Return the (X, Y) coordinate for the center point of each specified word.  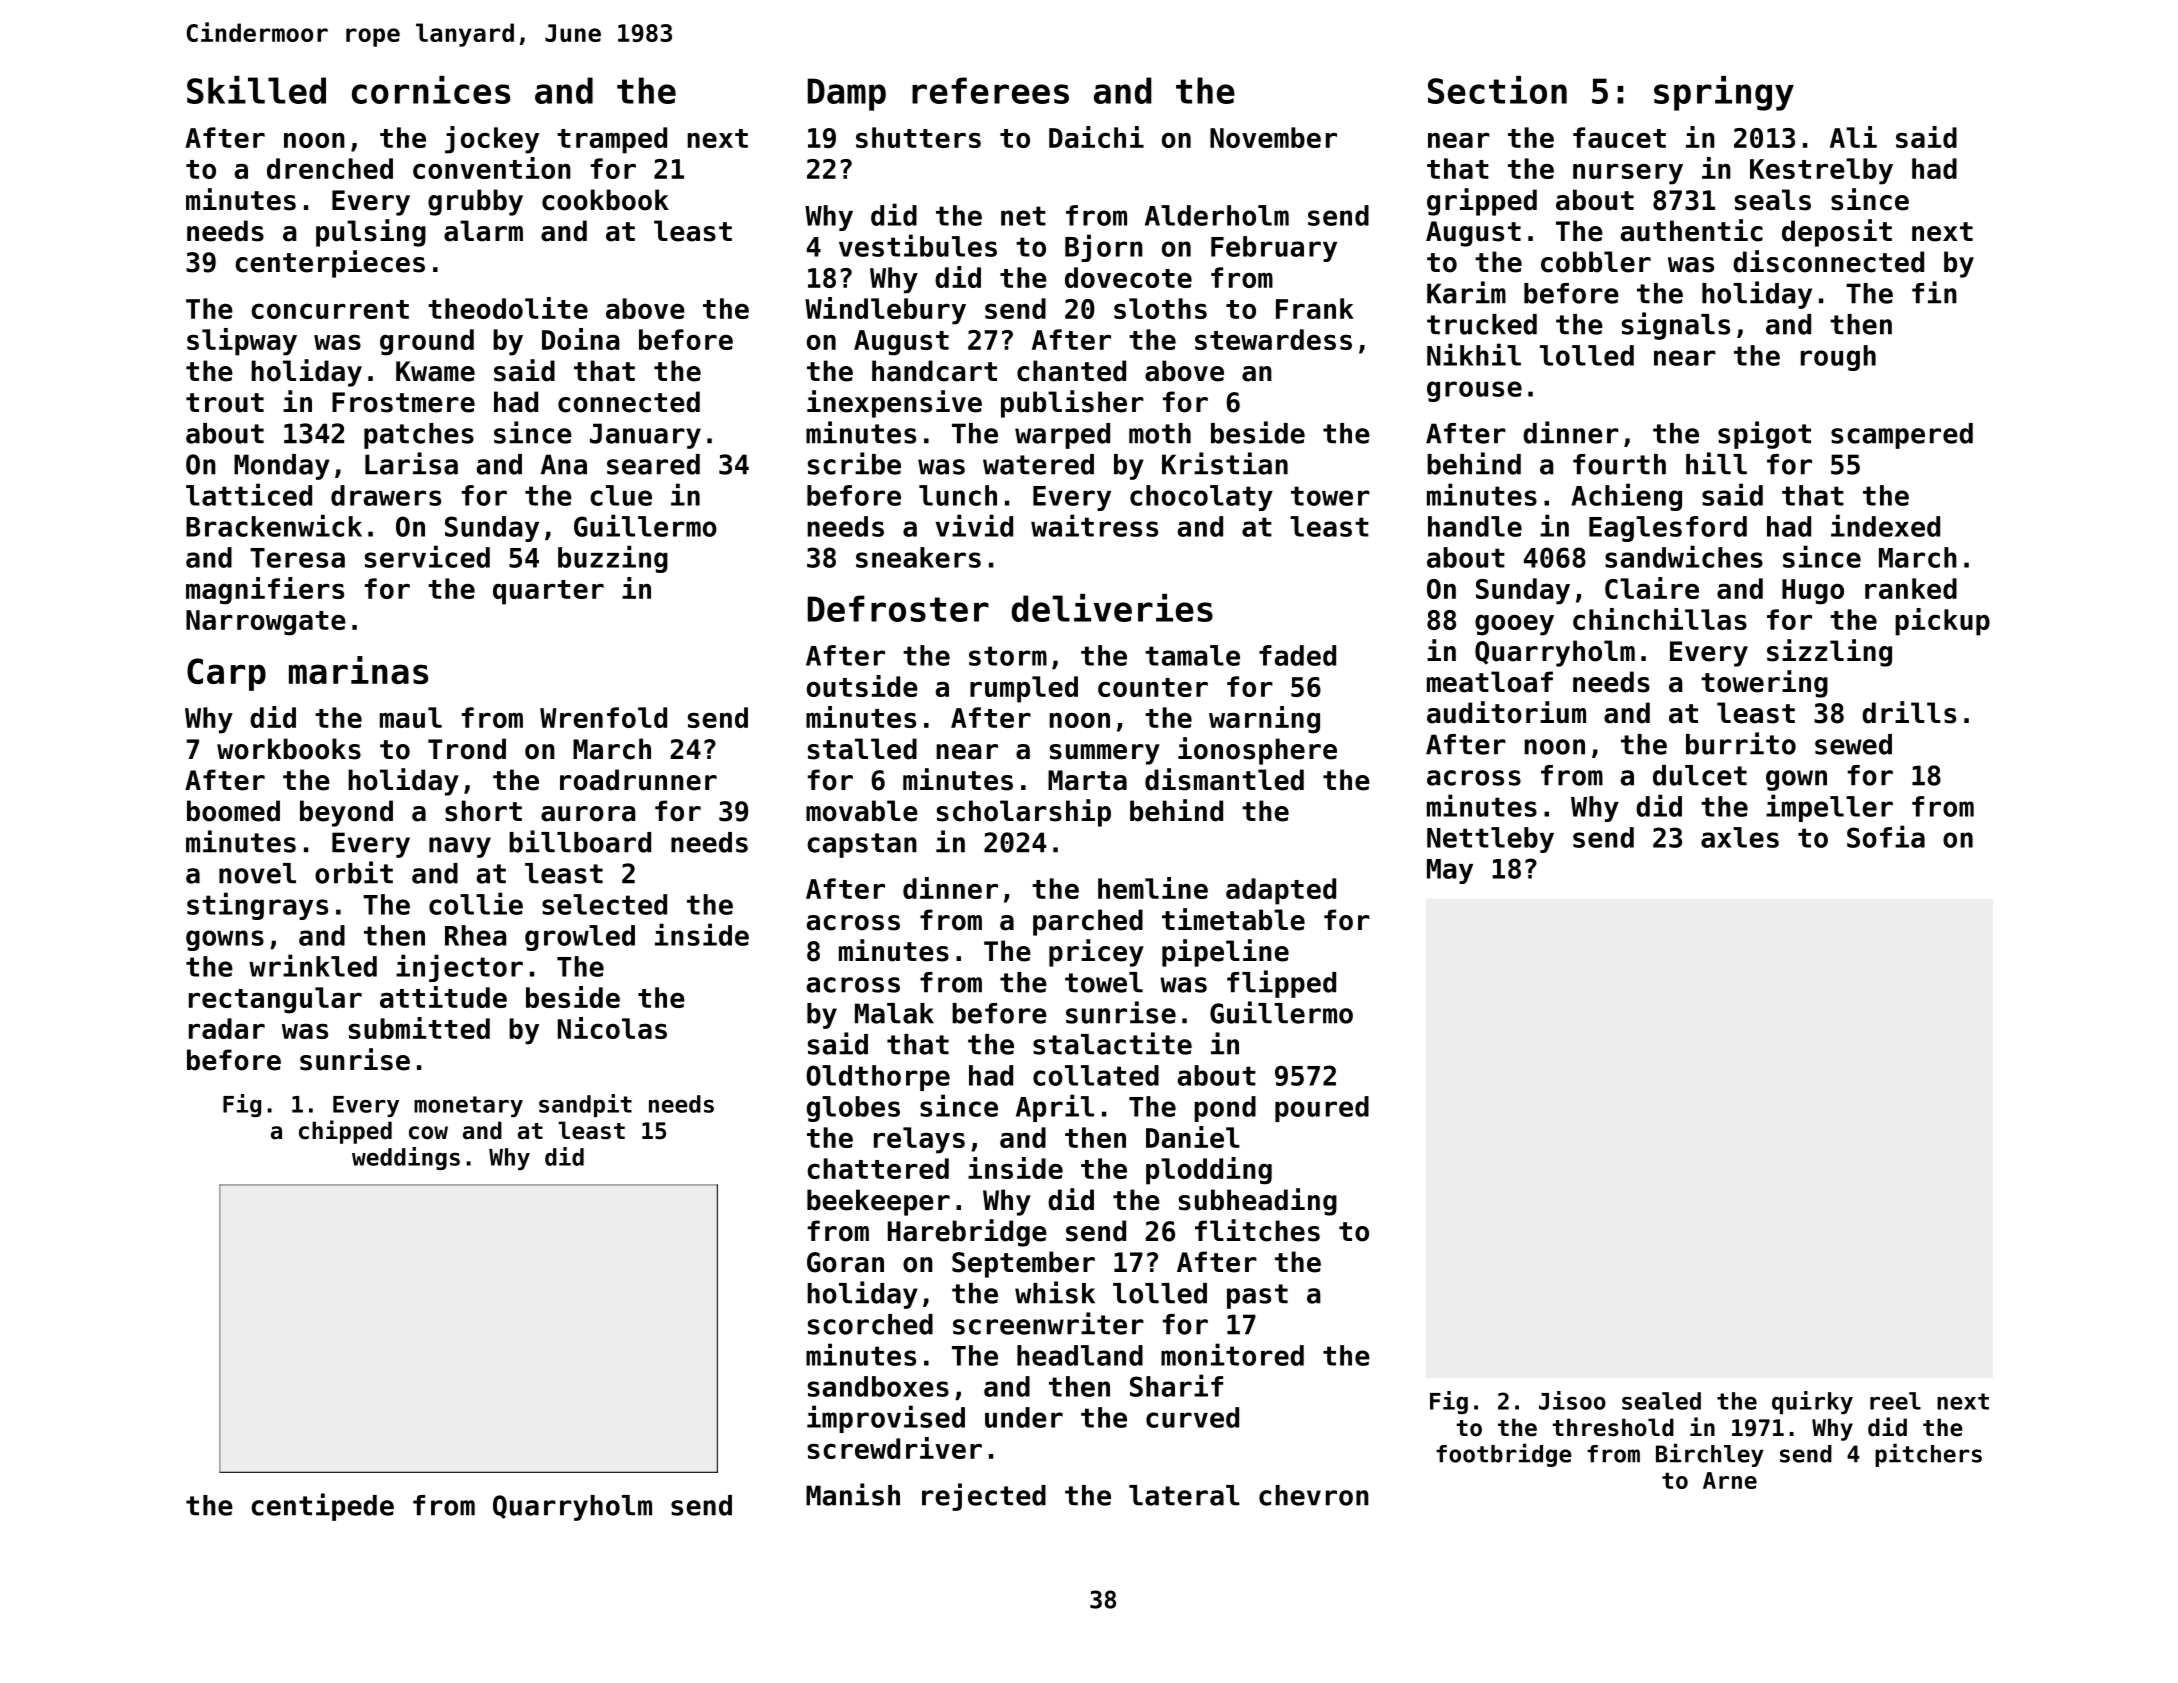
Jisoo (1572, 1400)
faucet (1619, 137)
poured (1322, 1109)
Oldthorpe (878, 1078)
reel (1895, 1401)
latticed (249, 494)
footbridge (1504, 1455)
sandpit (585, 1105)
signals (1676, 326)
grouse (1474, 391)
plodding (1209, 1171)
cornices (431, 90)
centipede (322, 1507)
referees (990, 90)
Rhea (476, 935)
